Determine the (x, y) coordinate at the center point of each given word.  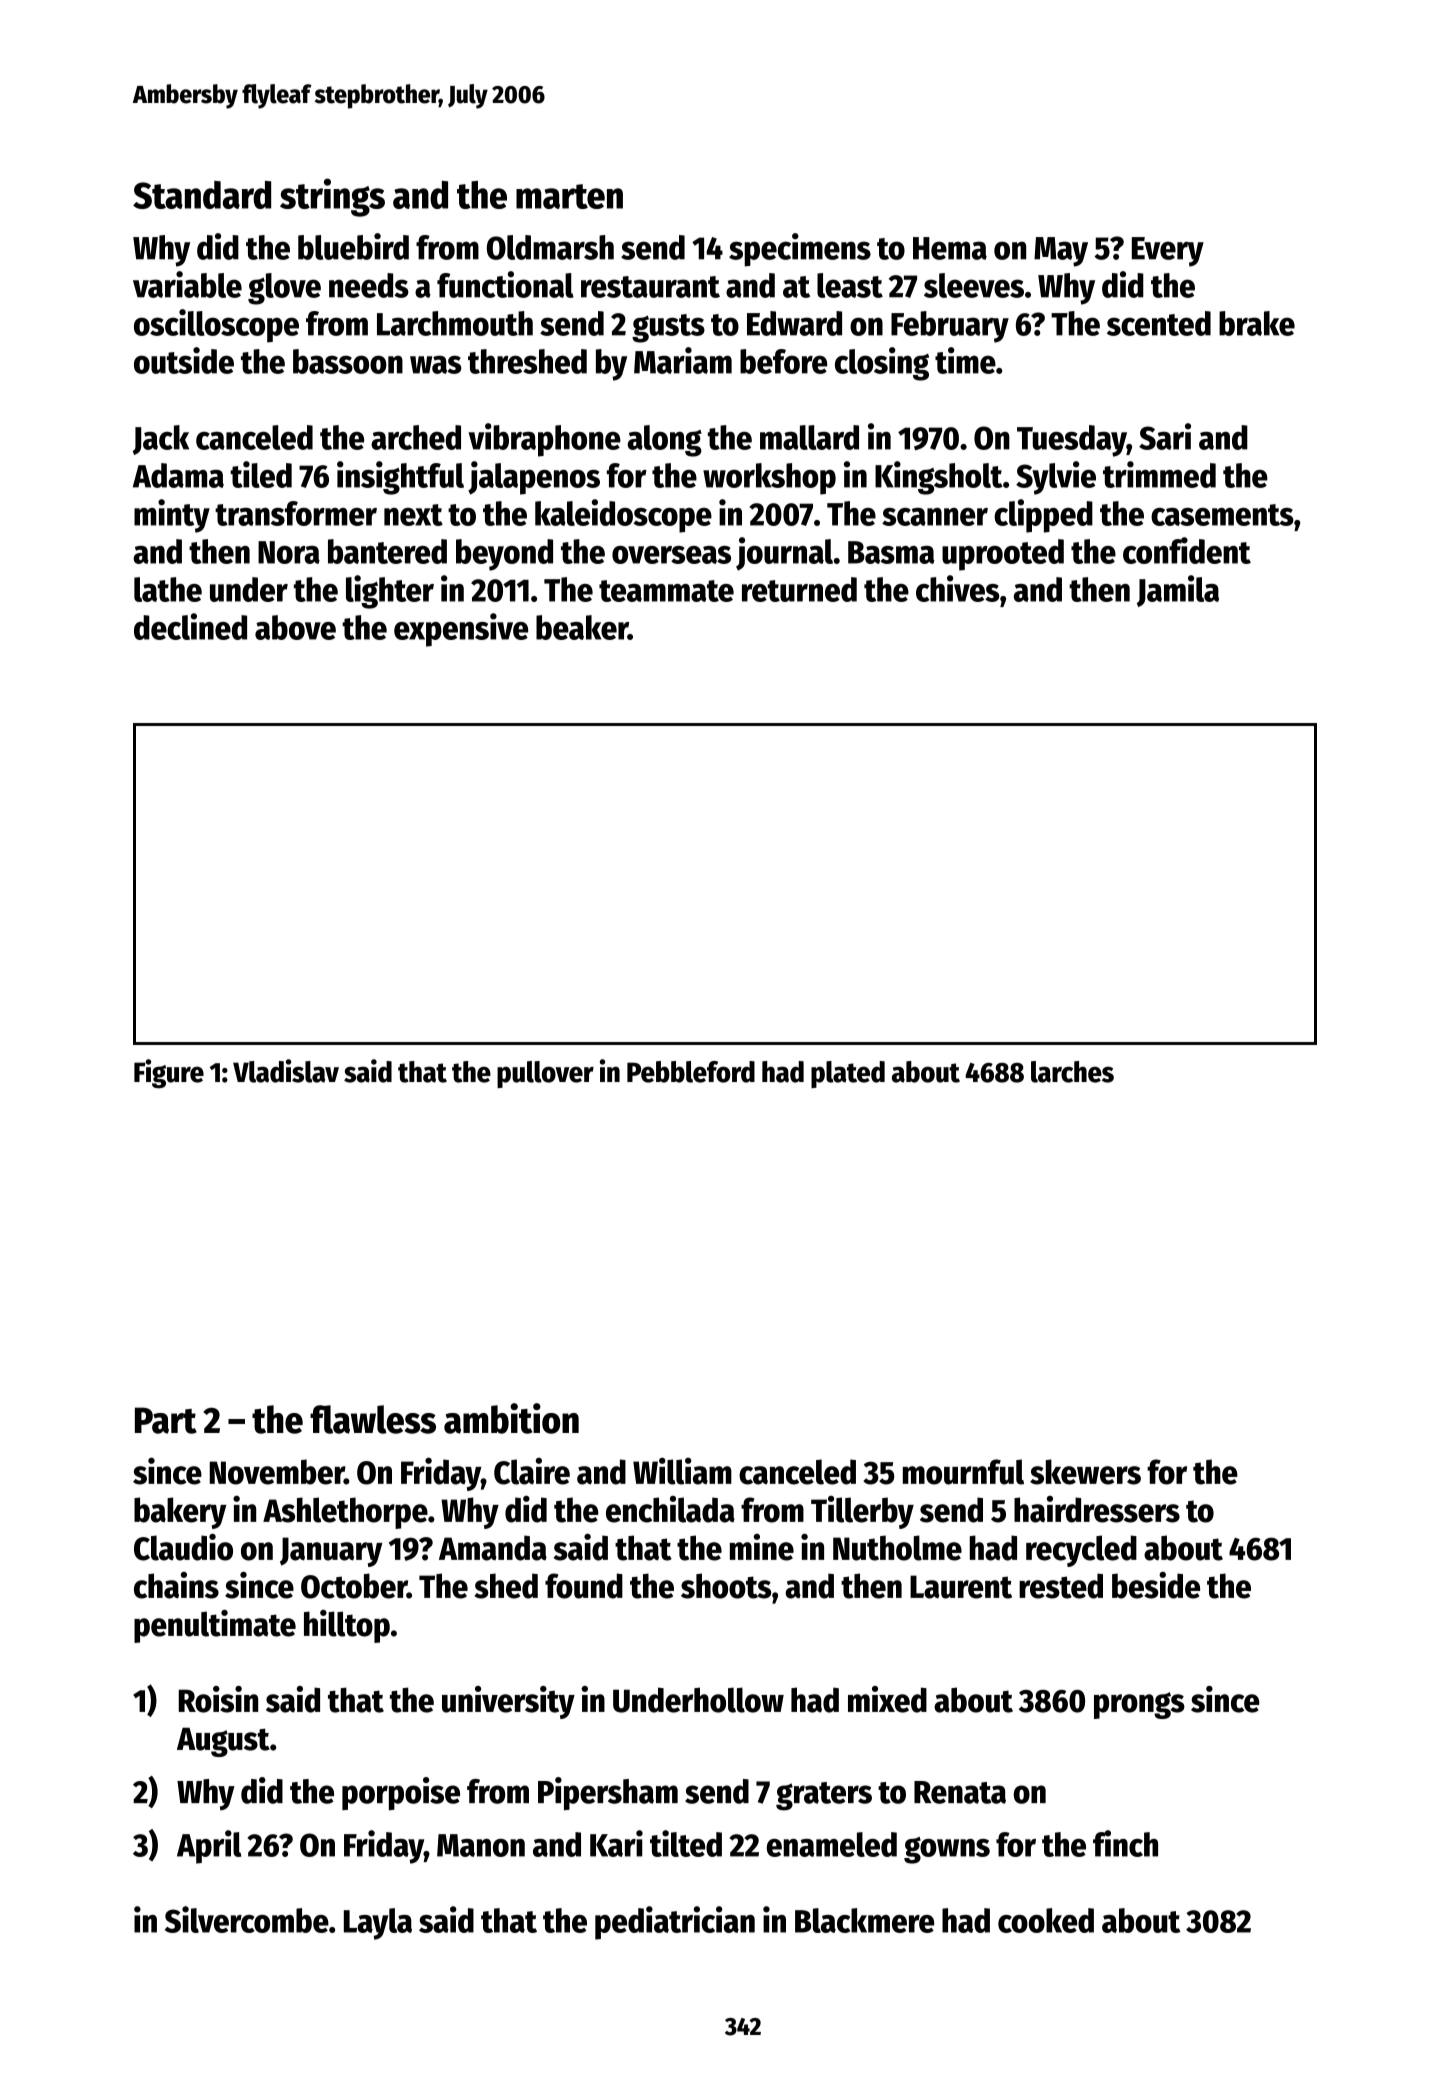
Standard (202, 195)
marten (569, 196)
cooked (1046, 1920)
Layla (378, 1924)
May (1061, 252)
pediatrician (675, 1923)
